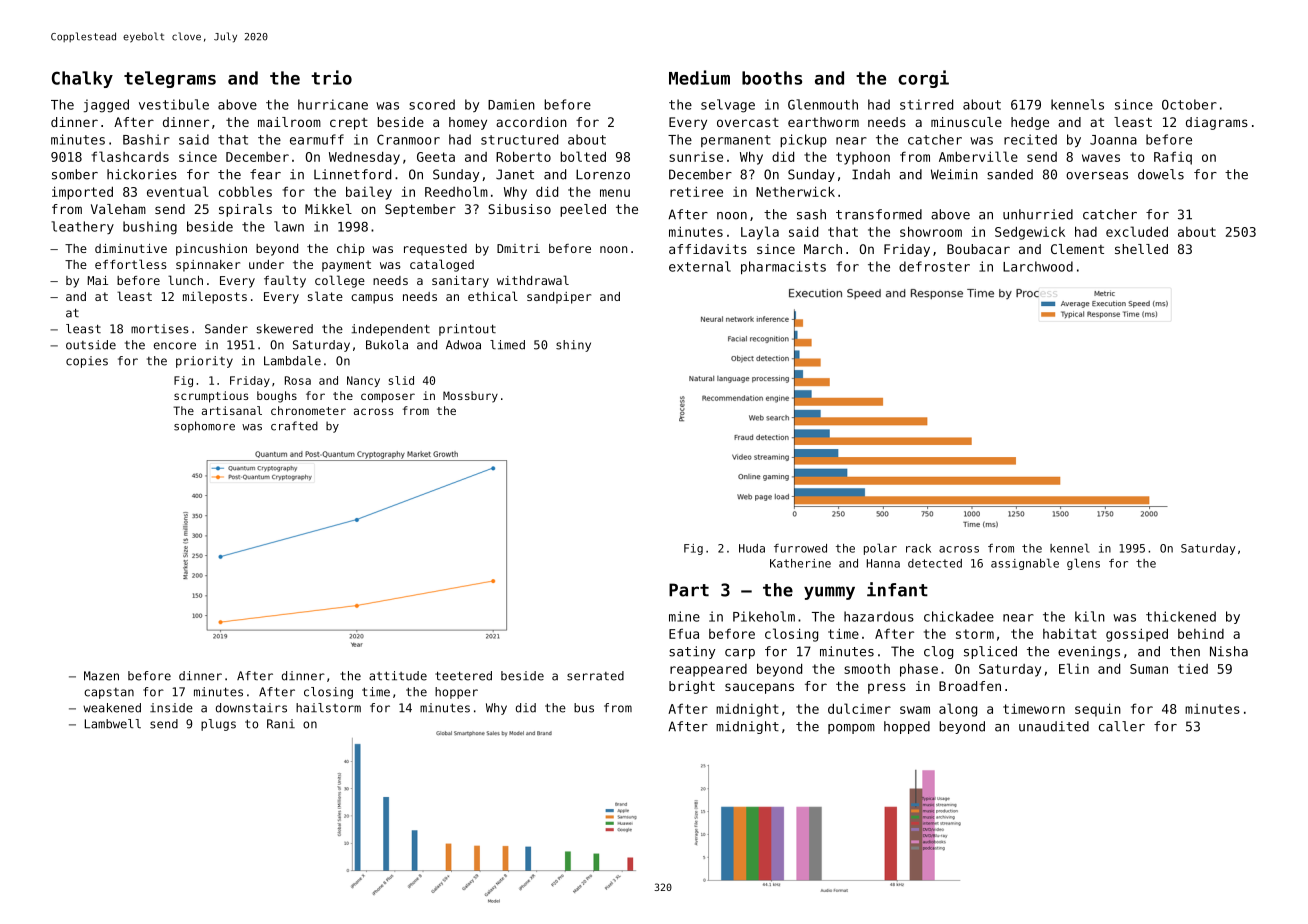  I want to click on shelled, so click(1141, 249).
